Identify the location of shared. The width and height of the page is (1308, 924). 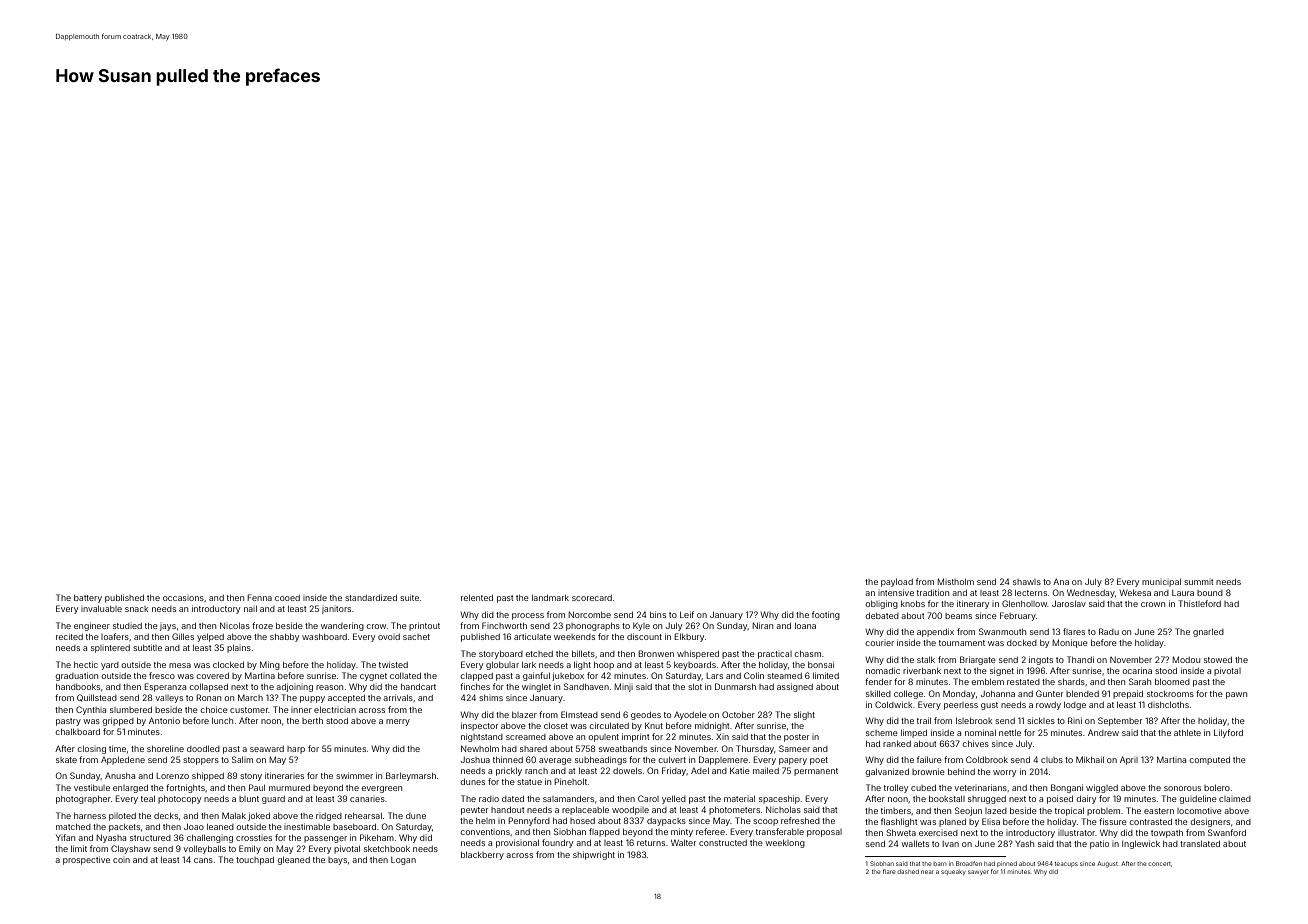
(533, 749).
